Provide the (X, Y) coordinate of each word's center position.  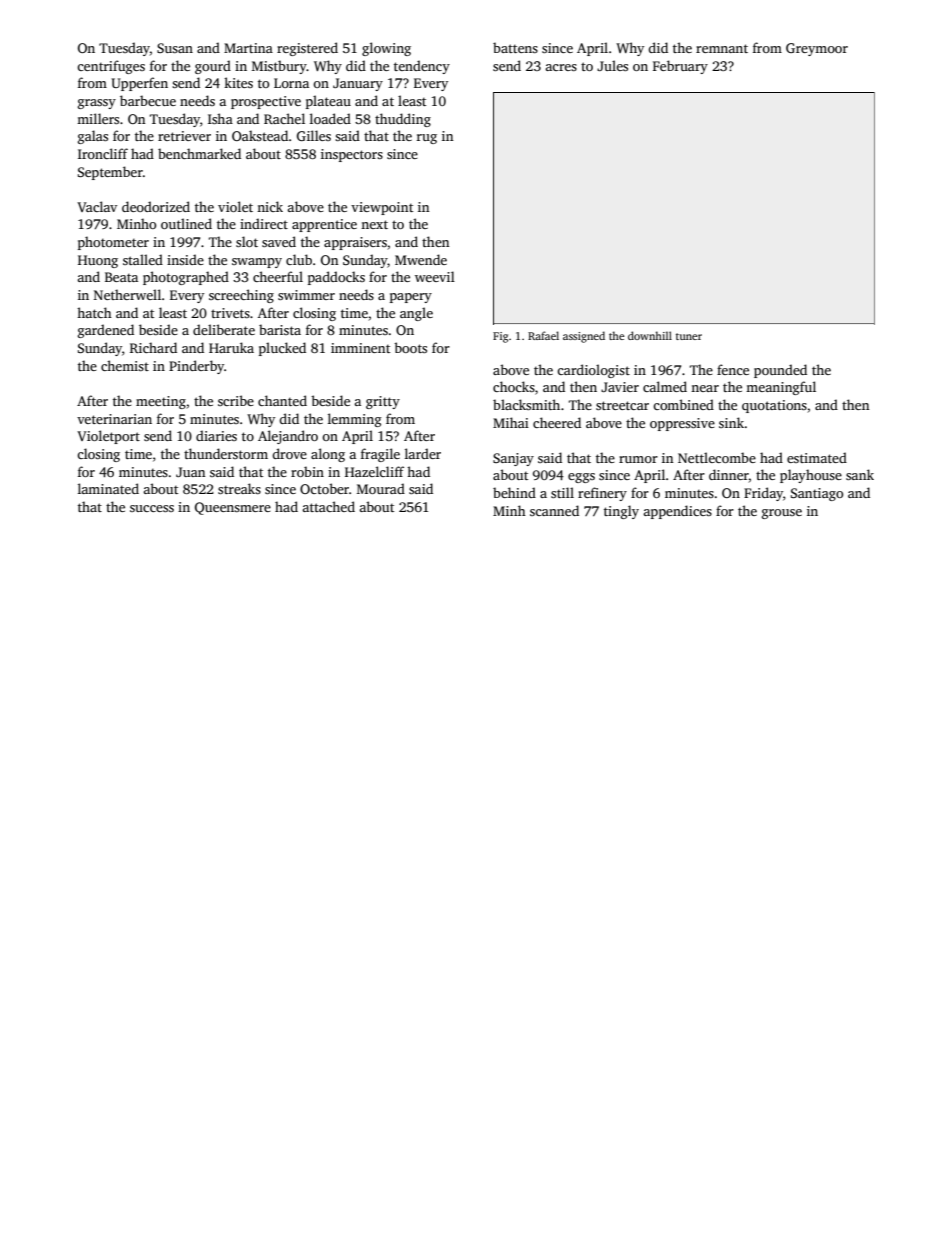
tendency (422, 67)
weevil (435, 276)
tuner (689, 336)
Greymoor (817, 49)
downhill (650, 335)
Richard (153, 347)
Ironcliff (103, 153)
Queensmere (233, 508)
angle (416, 314)
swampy (257, 263)
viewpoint (382, 208)
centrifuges (111, 67)
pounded (780, 371)
